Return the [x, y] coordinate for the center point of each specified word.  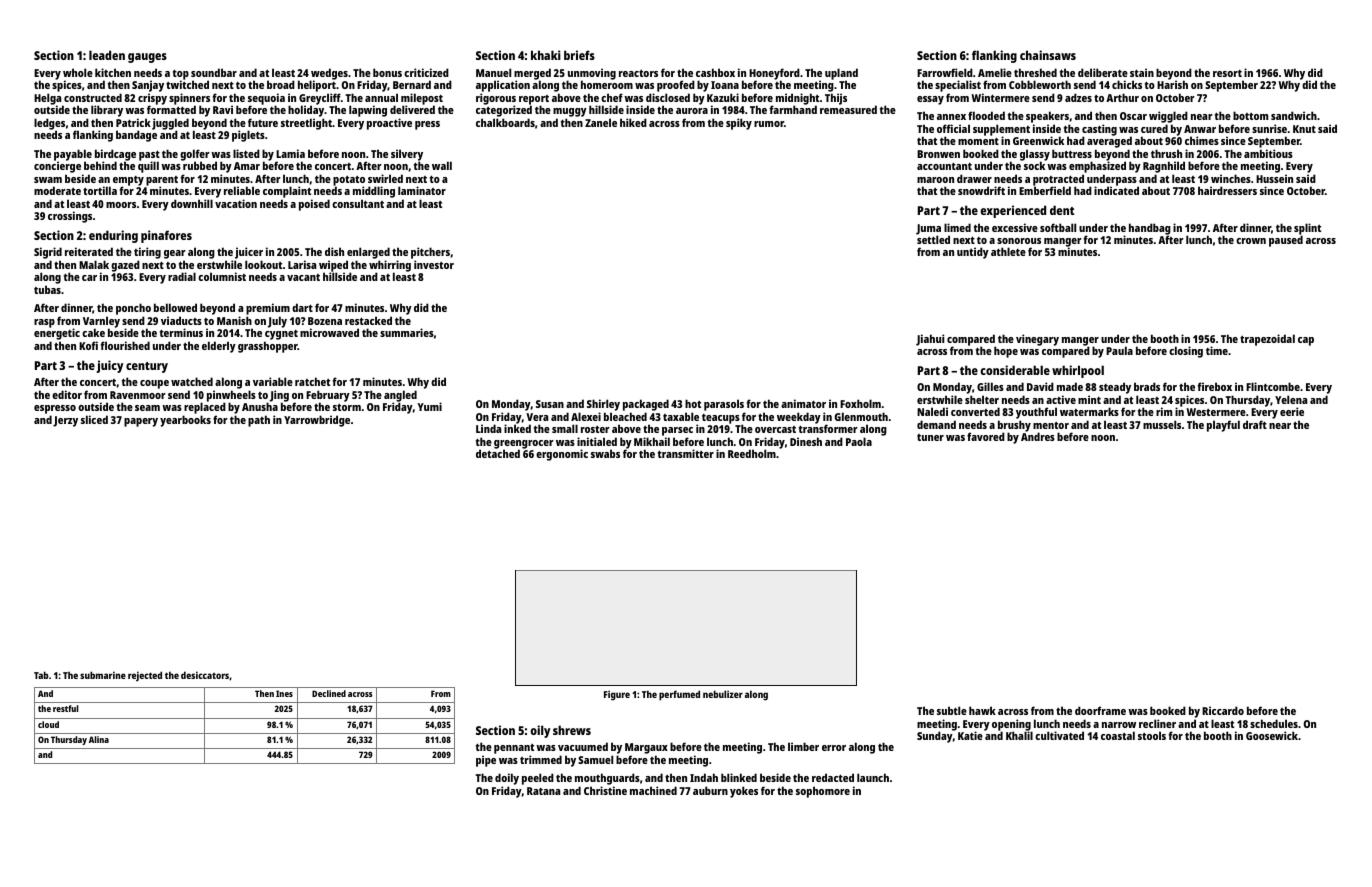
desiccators [205, 675]
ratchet [312, 381]
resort [1227, 73]
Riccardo [1223, 710]
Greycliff [320, 99]
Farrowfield [945, 72]
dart [302, 307]
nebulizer [723, 694]
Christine [605, 790]
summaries [407, 332]
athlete [1008, 251]
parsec [677, 431]
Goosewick [1272, 735]
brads [1147, 386]
